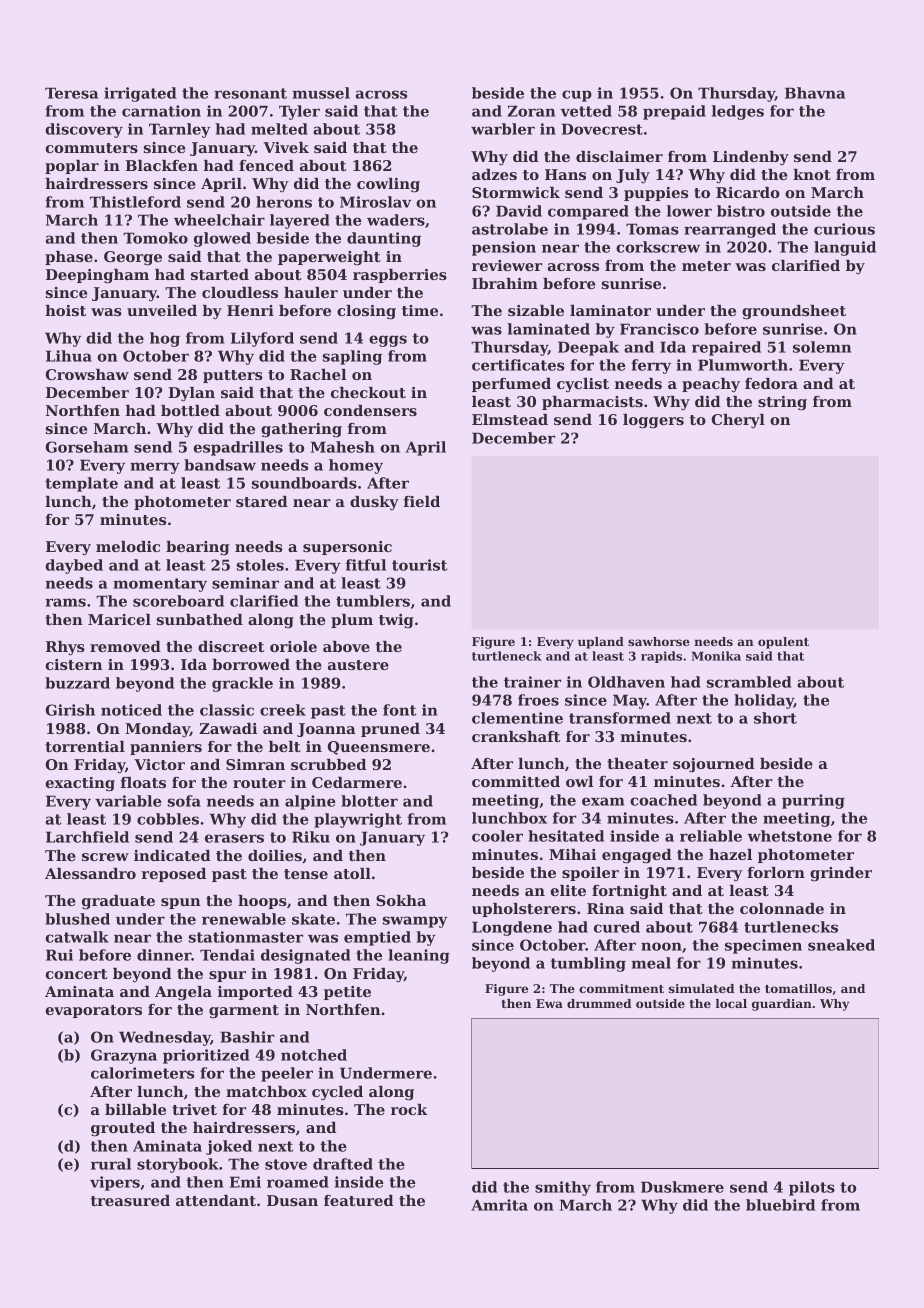  What do you see at coordinates (140, 94) in the screenshot?
I see `irrigated` at bounding box center [140, 94].
